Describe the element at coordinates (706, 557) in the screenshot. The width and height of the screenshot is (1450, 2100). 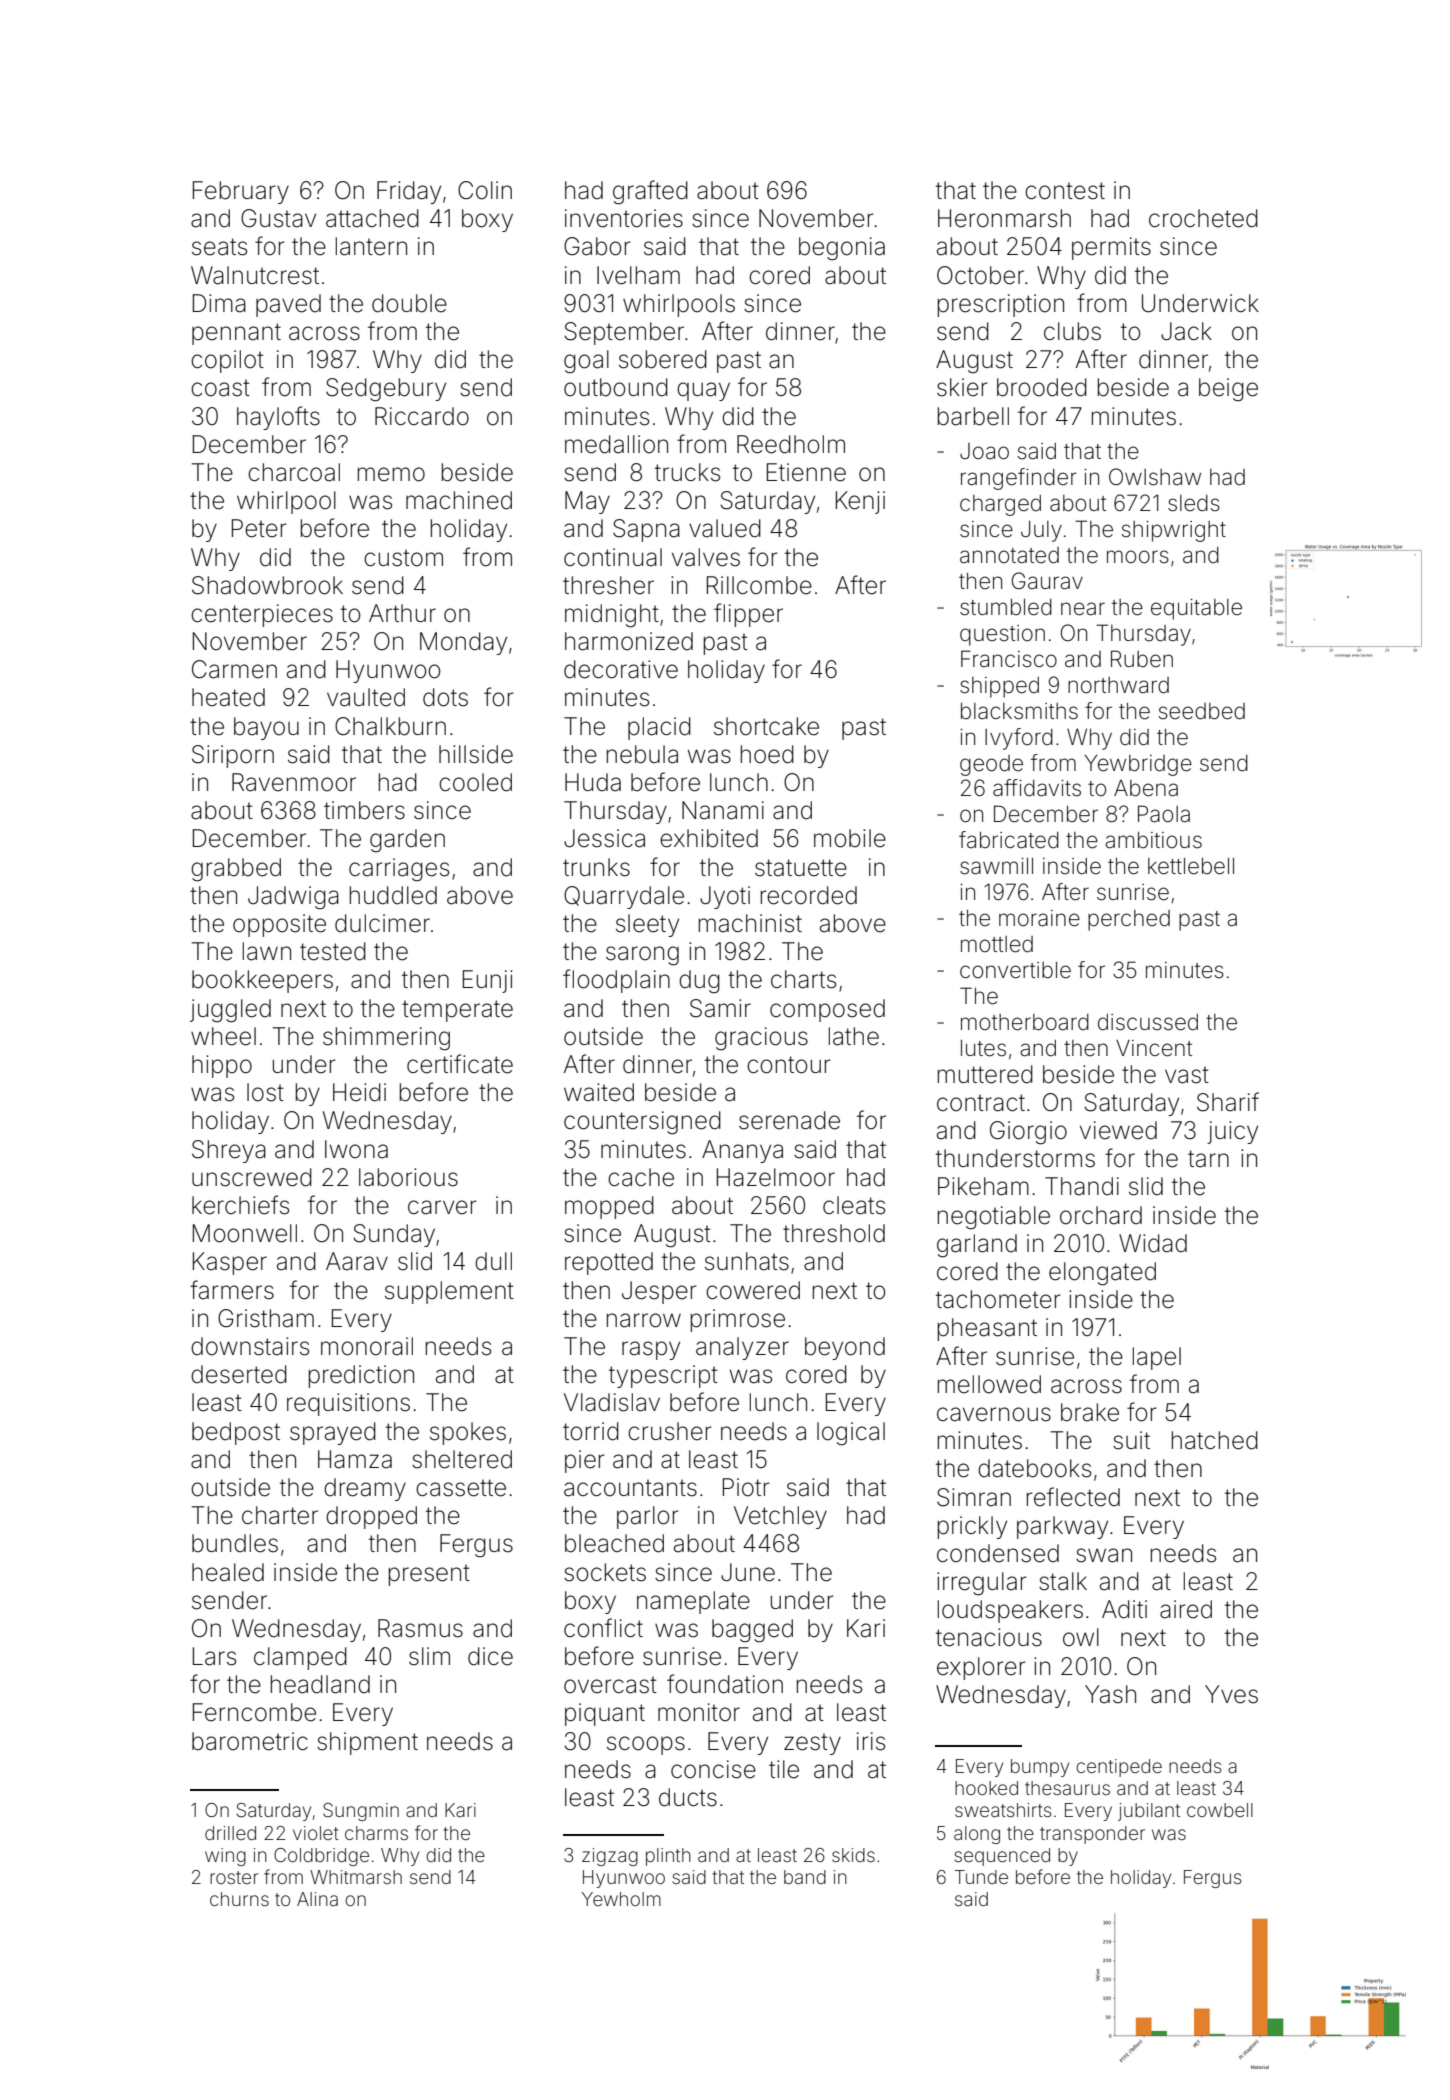
I see `valves` at that location.
